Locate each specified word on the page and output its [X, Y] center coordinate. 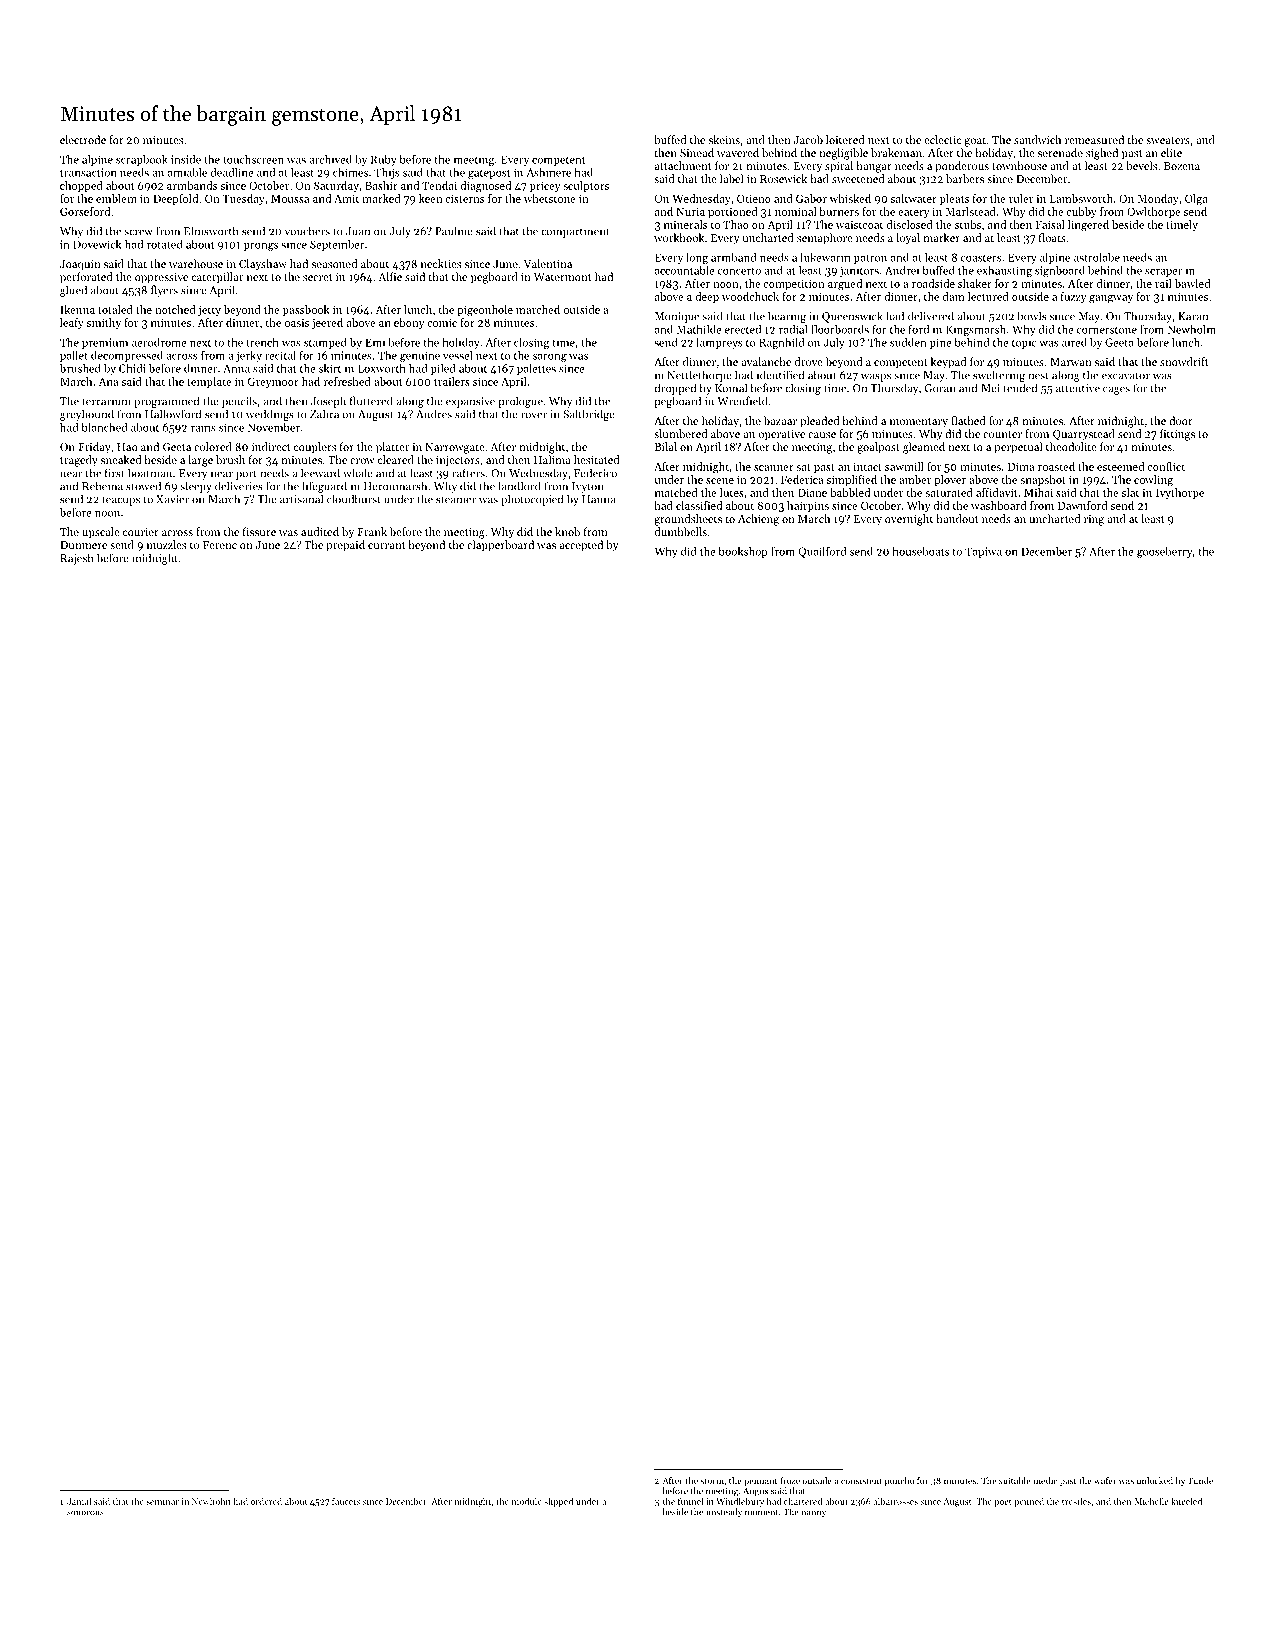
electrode [83, 139]
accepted [581, 546]
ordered [266, 1501]
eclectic [943, 139]
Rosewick [783, 178]
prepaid [345, 546]
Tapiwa [983, 552]
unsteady [724, 1512]
